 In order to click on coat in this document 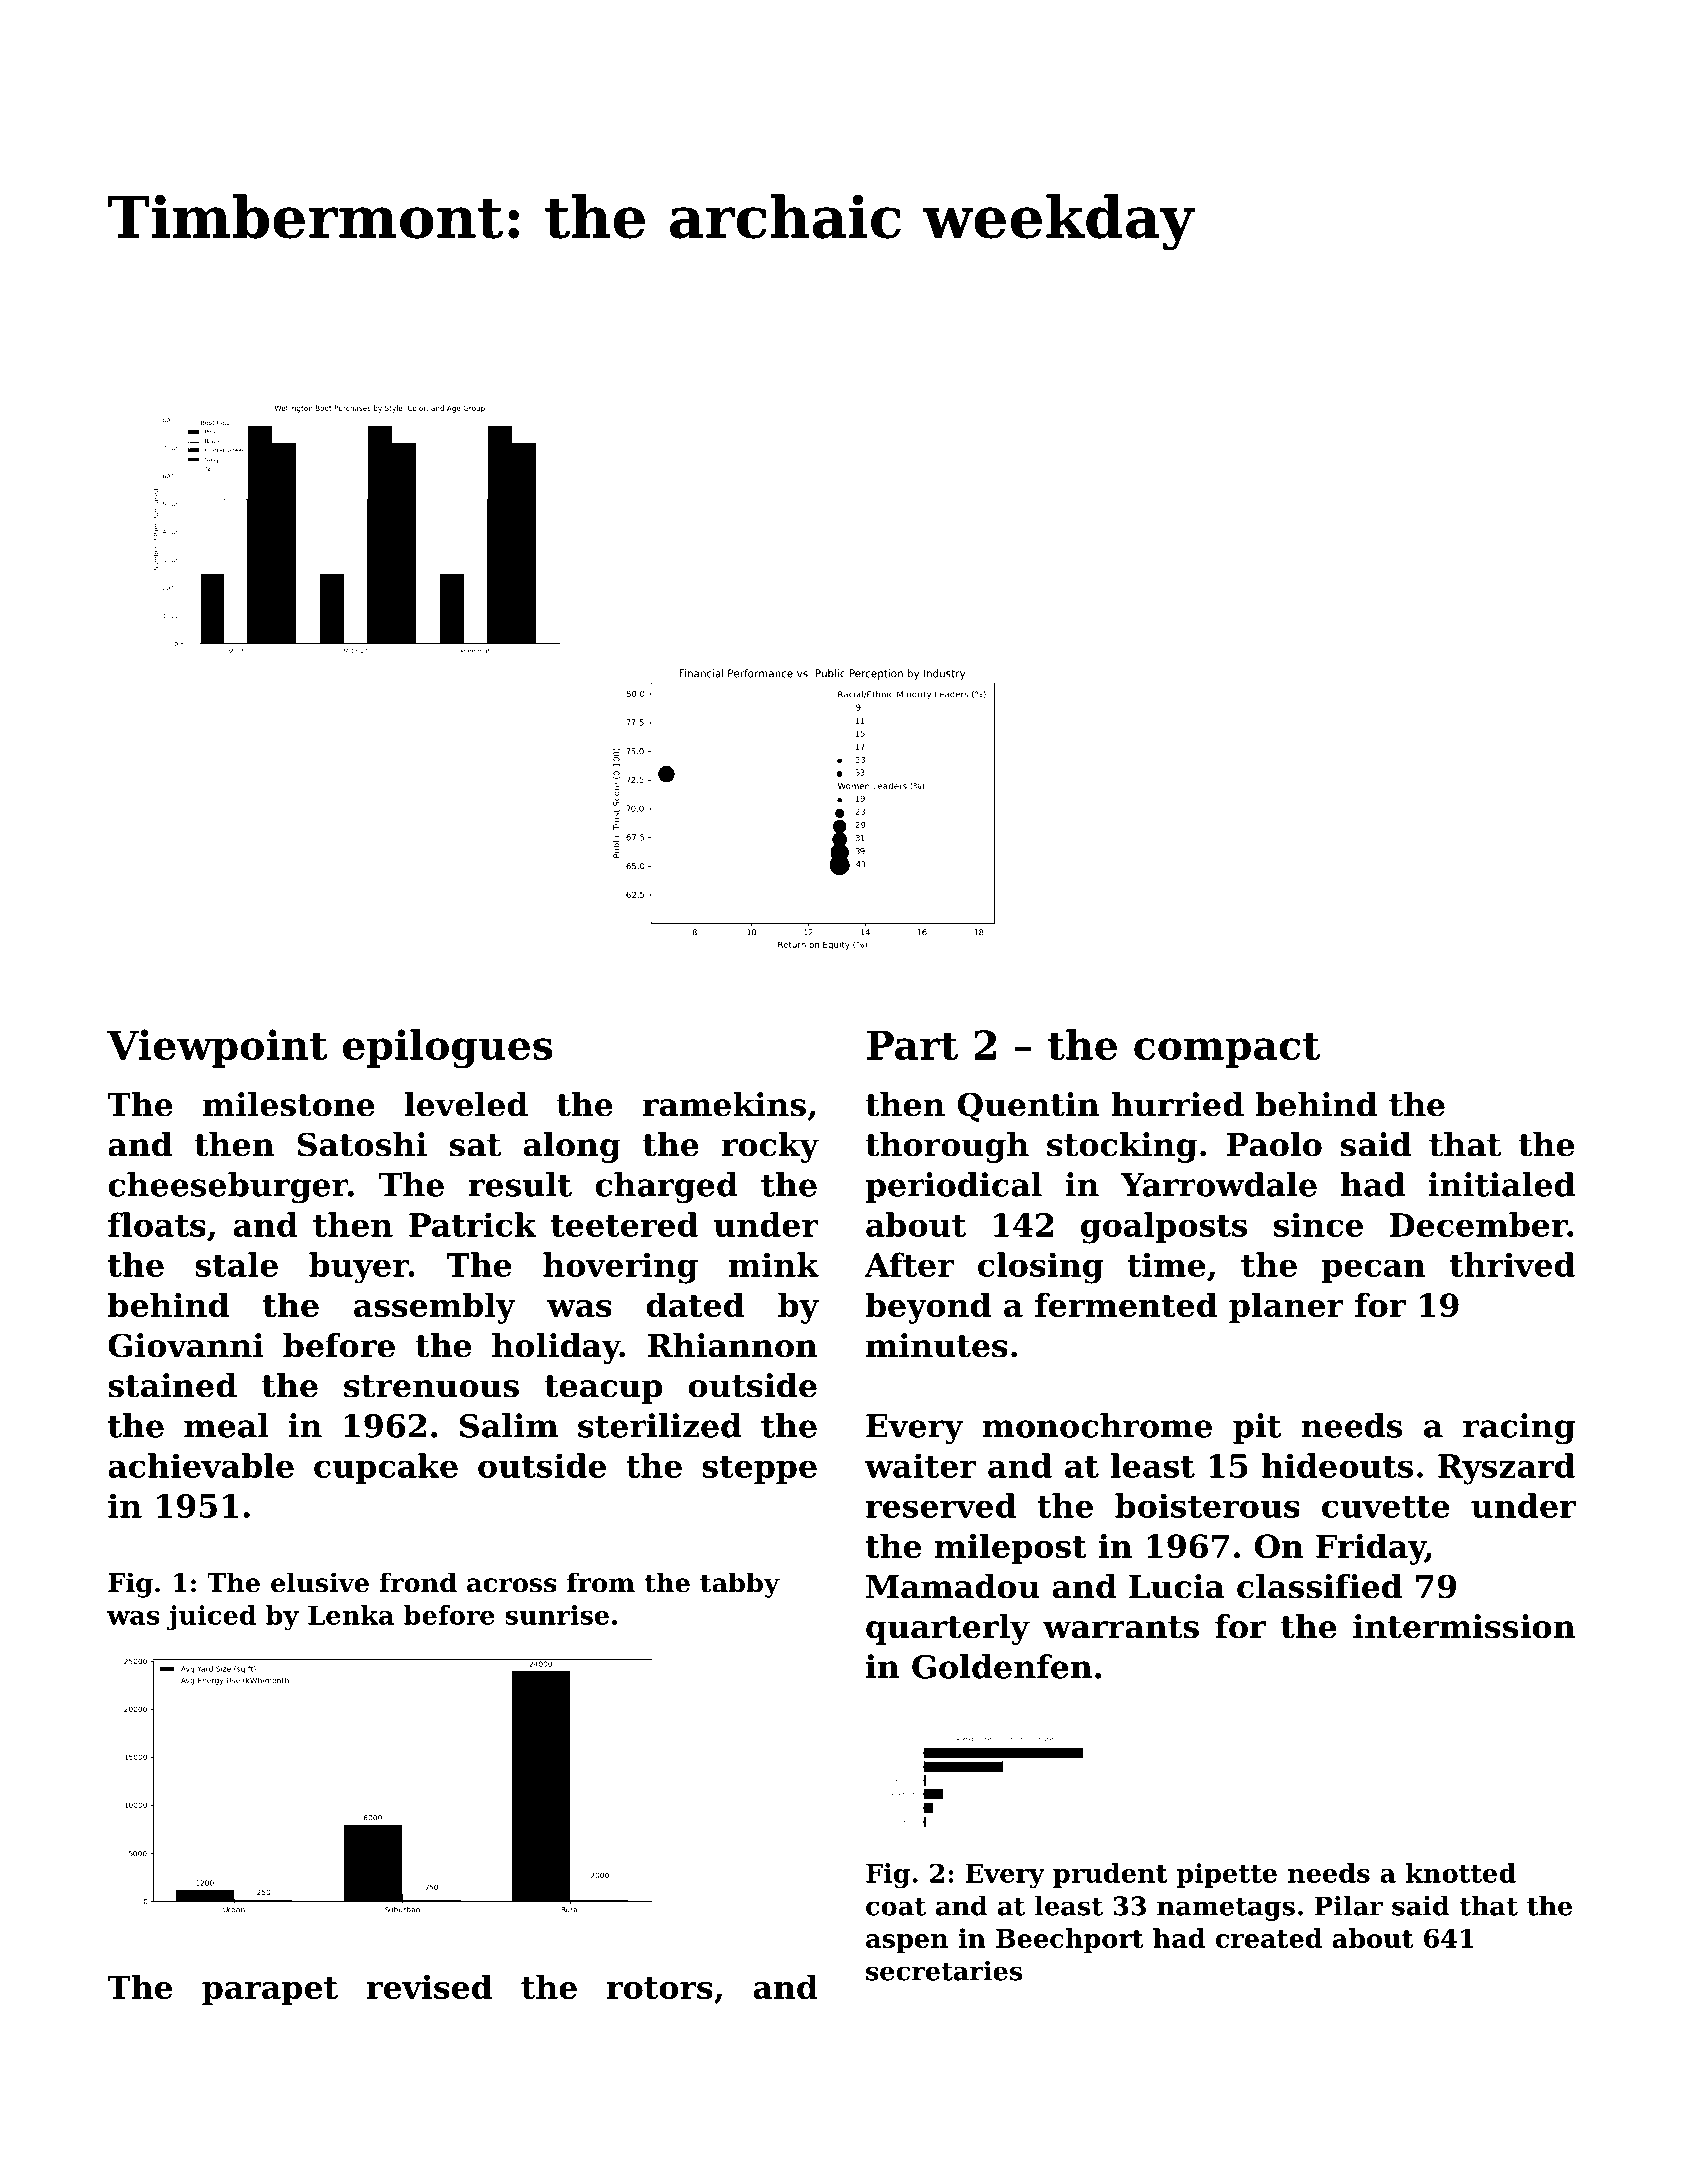, I will do `click(896, 1907)`.
